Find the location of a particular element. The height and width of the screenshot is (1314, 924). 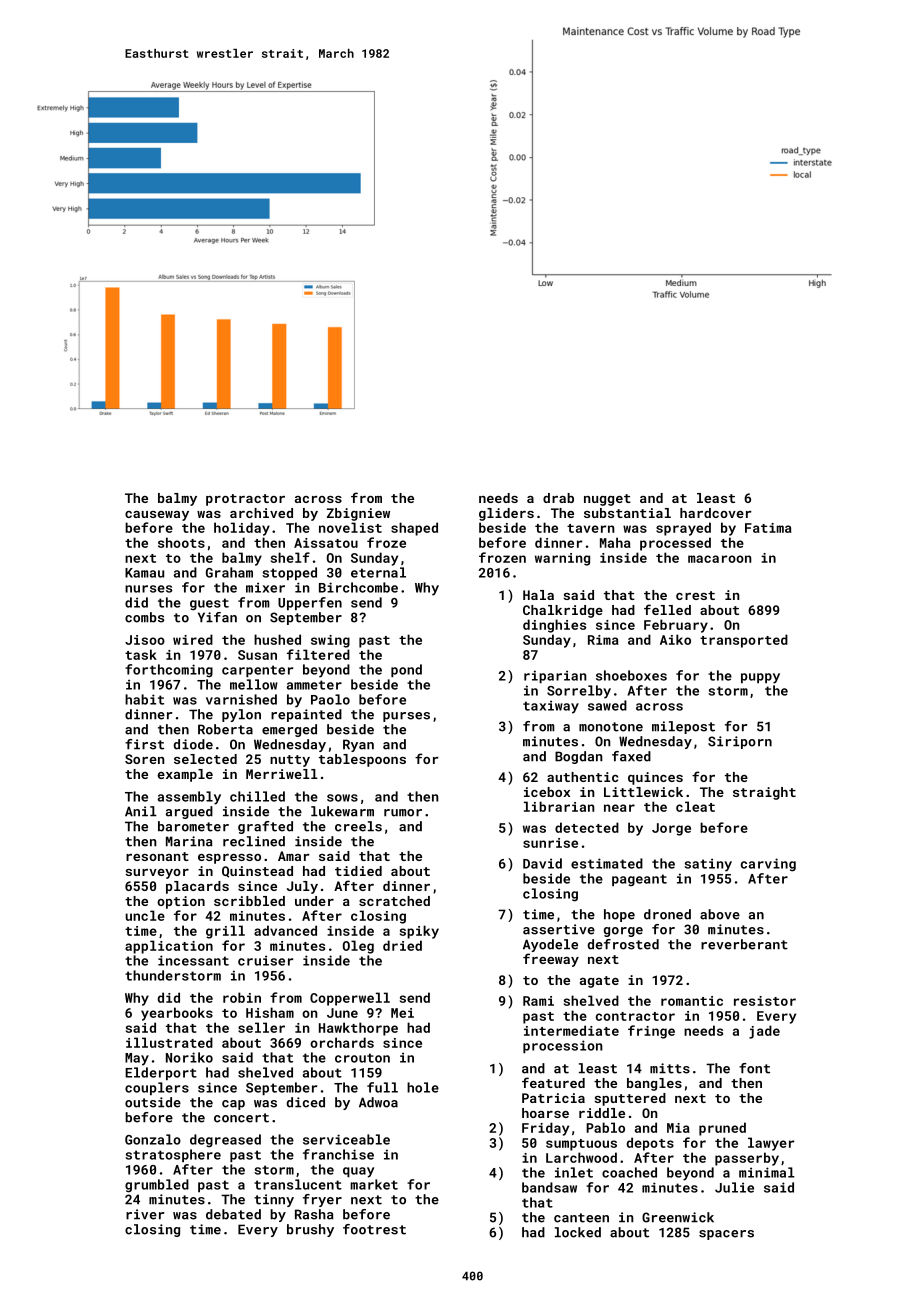

Soren is located at coordinates (145, 759).
